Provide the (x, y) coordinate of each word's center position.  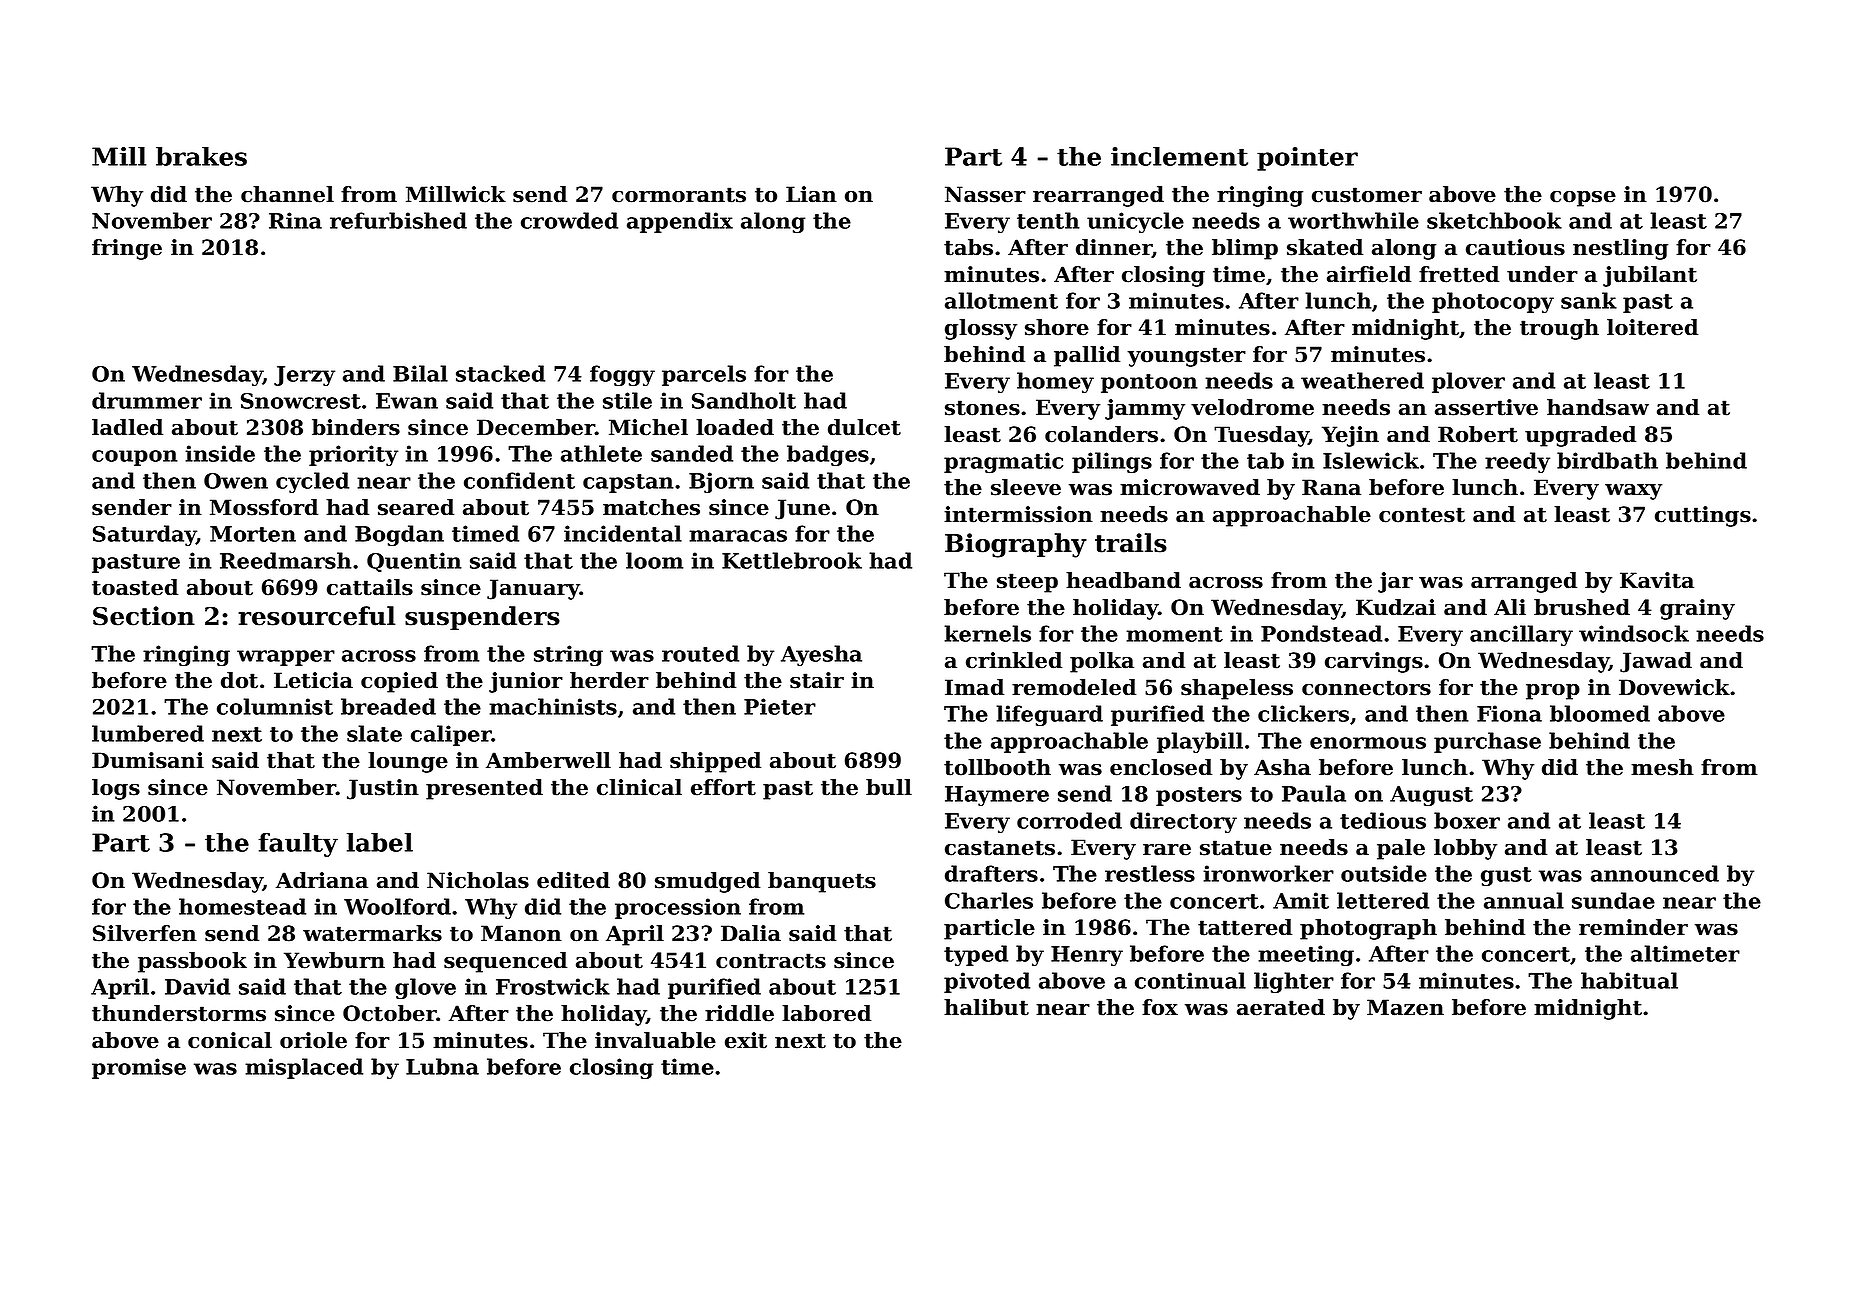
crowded (569, 220)
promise (139, 1068)
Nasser (985, 194)
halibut (986, 1007)
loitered (1652, 327)
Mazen (1405, 1007)
